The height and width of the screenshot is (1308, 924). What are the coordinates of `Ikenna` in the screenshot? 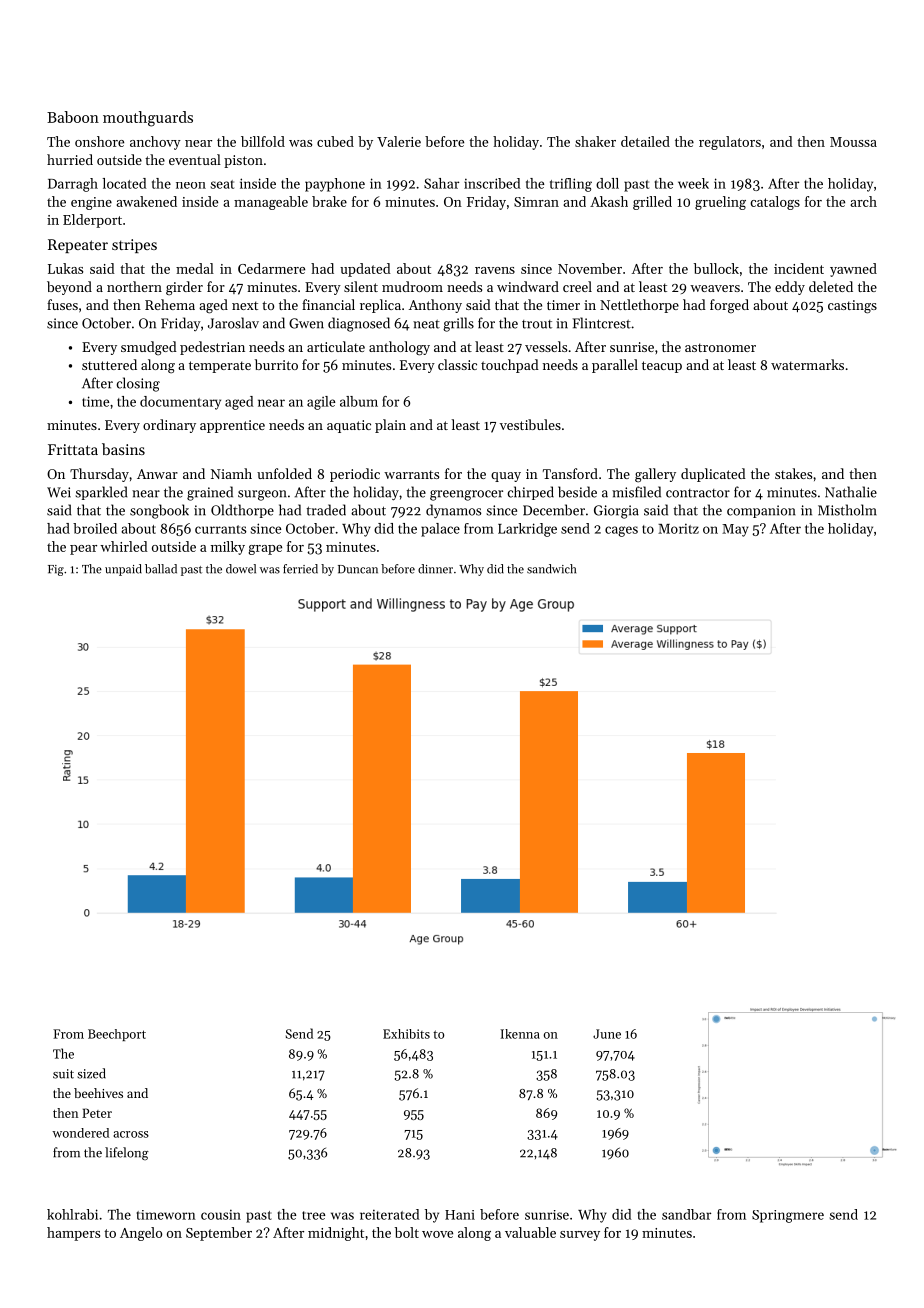 It's located at (520, 1034).
